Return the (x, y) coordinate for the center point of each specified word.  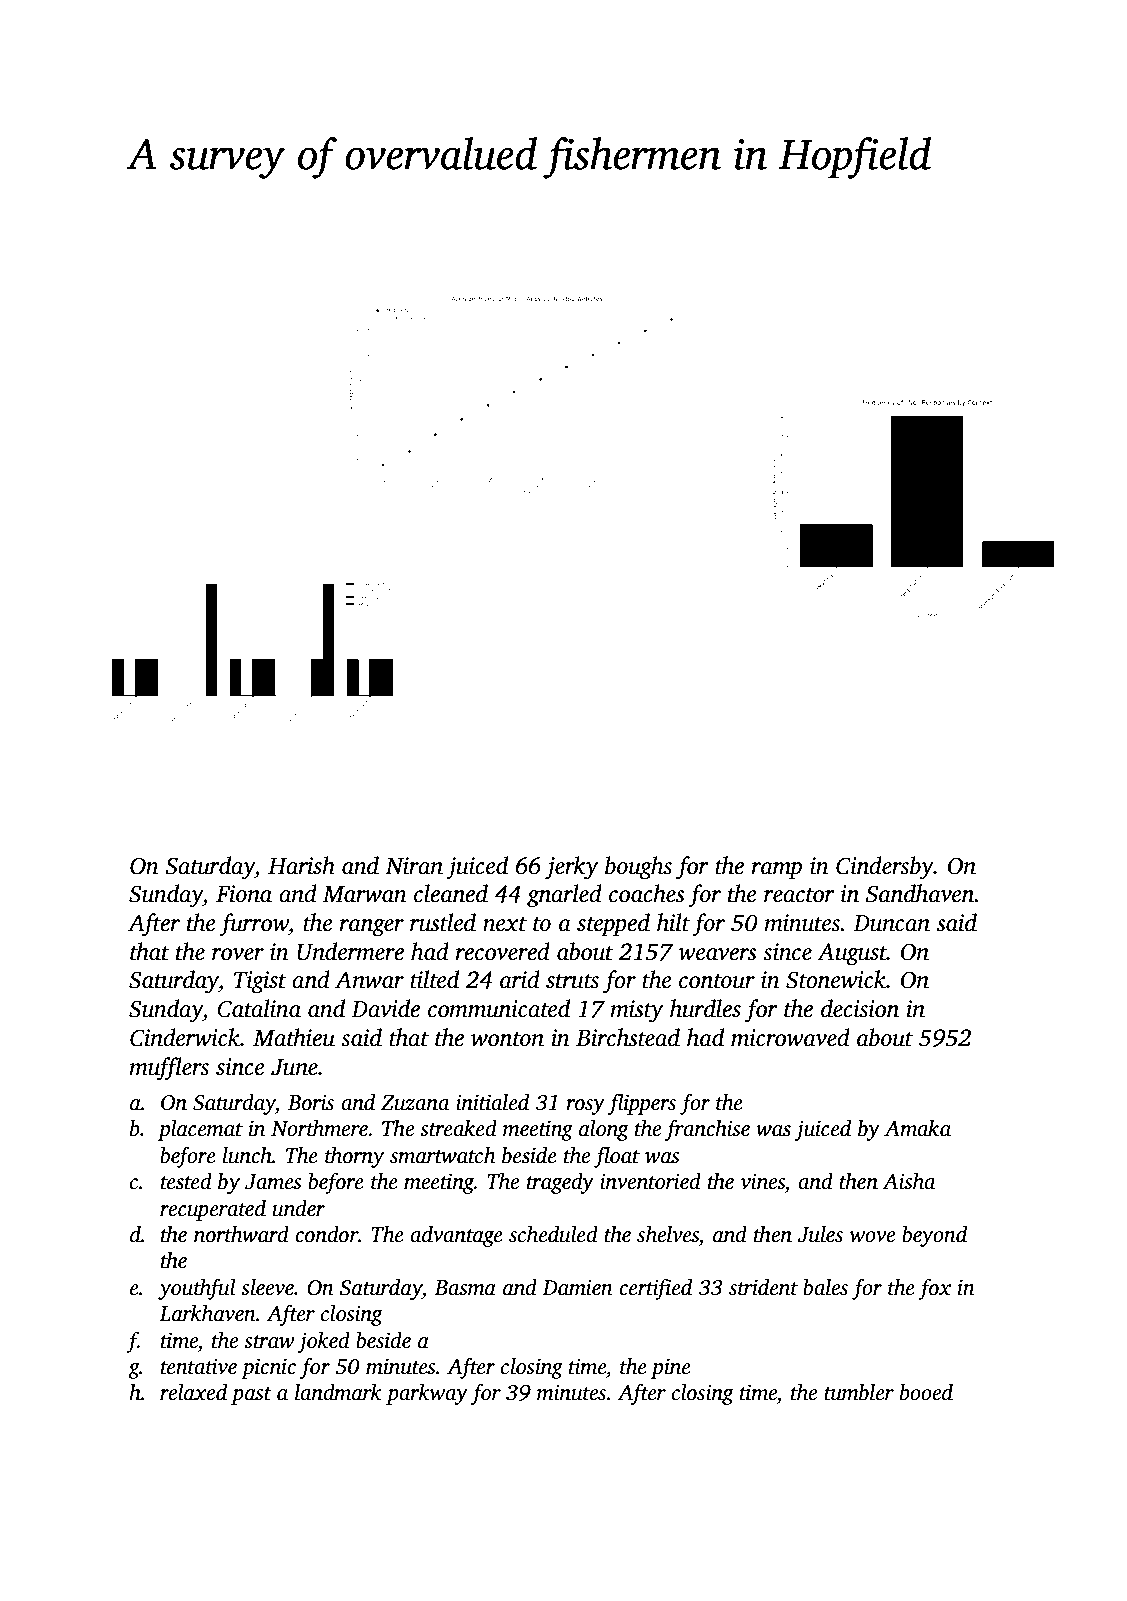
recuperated (213, 1210)
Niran (414, 866)
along (604, 1130)
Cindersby (885, 868)
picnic (268, 1368)
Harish (301, 865)
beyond (934, 1236)
